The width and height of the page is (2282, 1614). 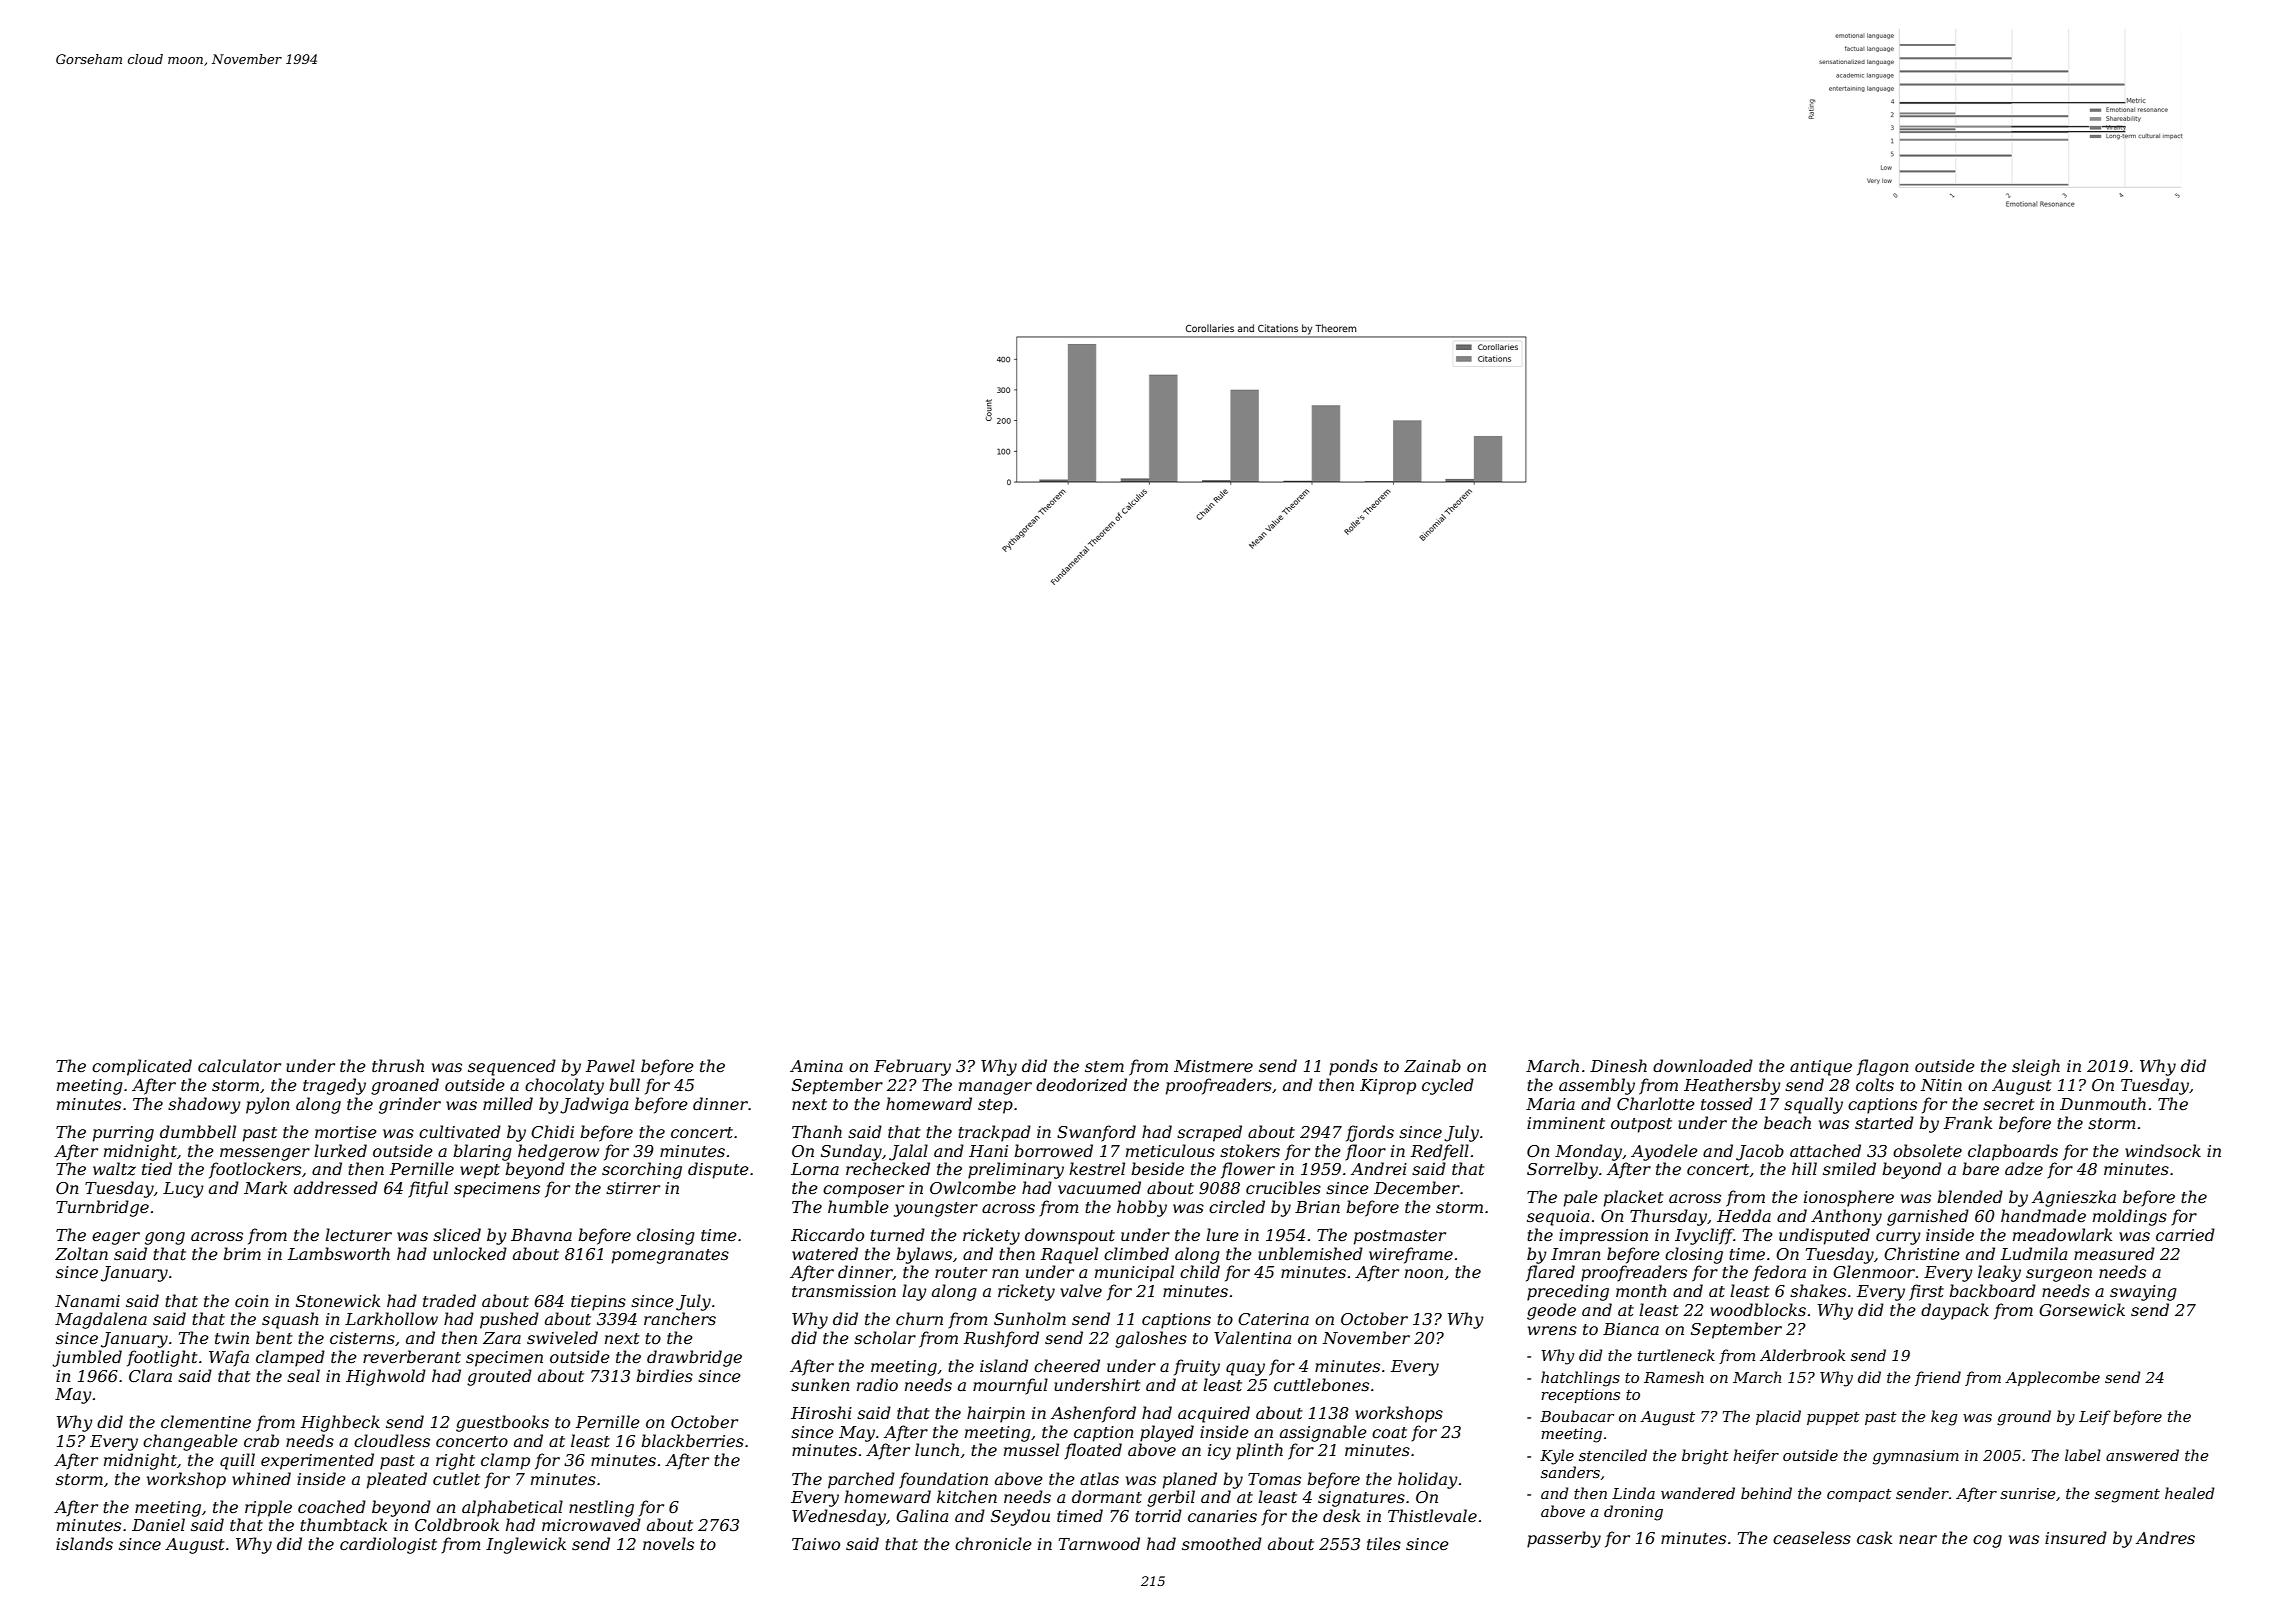 I want to click on torrid, so click(x=1158, y=1515).
